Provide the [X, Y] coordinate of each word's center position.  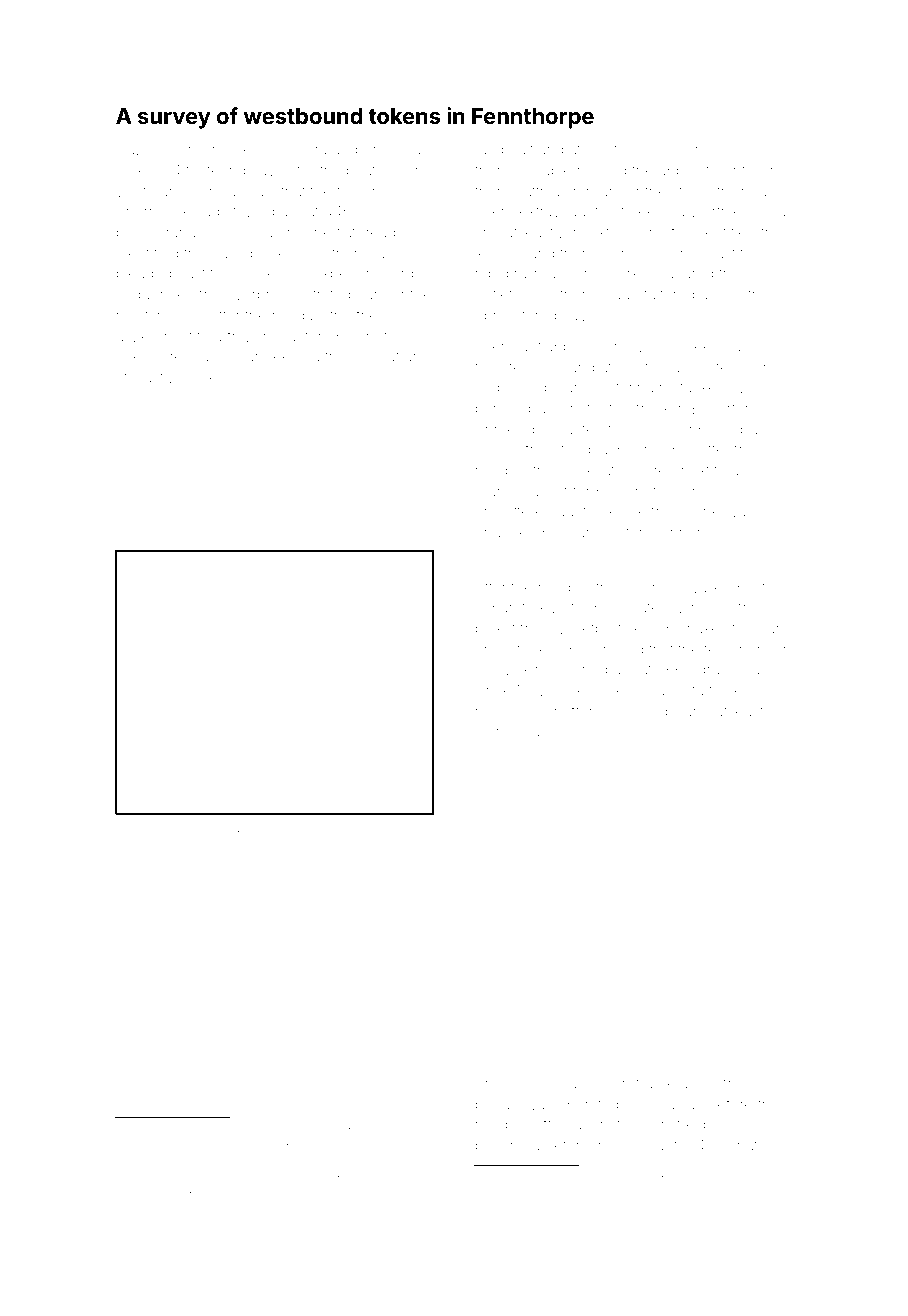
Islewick [503, 669]
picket [495, 630]
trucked [186, 1131]
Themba [392, 149]
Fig [125, 829]
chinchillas [511, 731]
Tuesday [255, 150]
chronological [554, 1085]
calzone [590, 315]
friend [375, 315]
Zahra [218, 1162]
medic [658, 711]
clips [660, 151]
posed [725, 1127]
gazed [137, 338]
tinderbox [741, 690]
